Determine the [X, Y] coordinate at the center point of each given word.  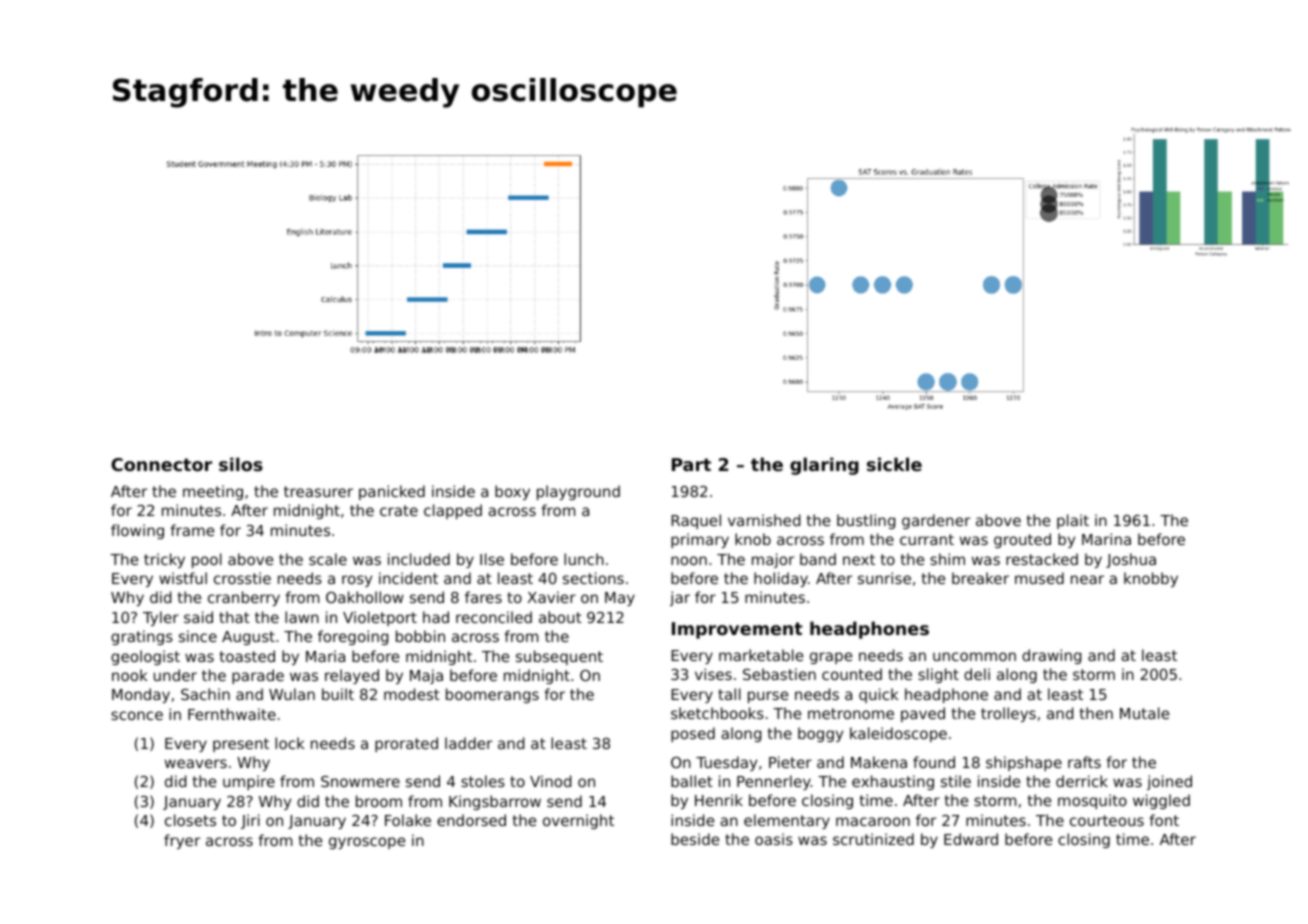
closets [190, 820]
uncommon [974, 656]
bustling [866, 521]
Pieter [790, 762]
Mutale [1144, 713]
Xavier [552, 597]
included [419, 559]
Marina [1106, 539]
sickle [894, 464]
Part [691, 464]
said [198, 617]
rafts [1084, 762]
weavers [196, 763]
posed [693, 734]
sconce [137, 715]
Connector [161, 464]
